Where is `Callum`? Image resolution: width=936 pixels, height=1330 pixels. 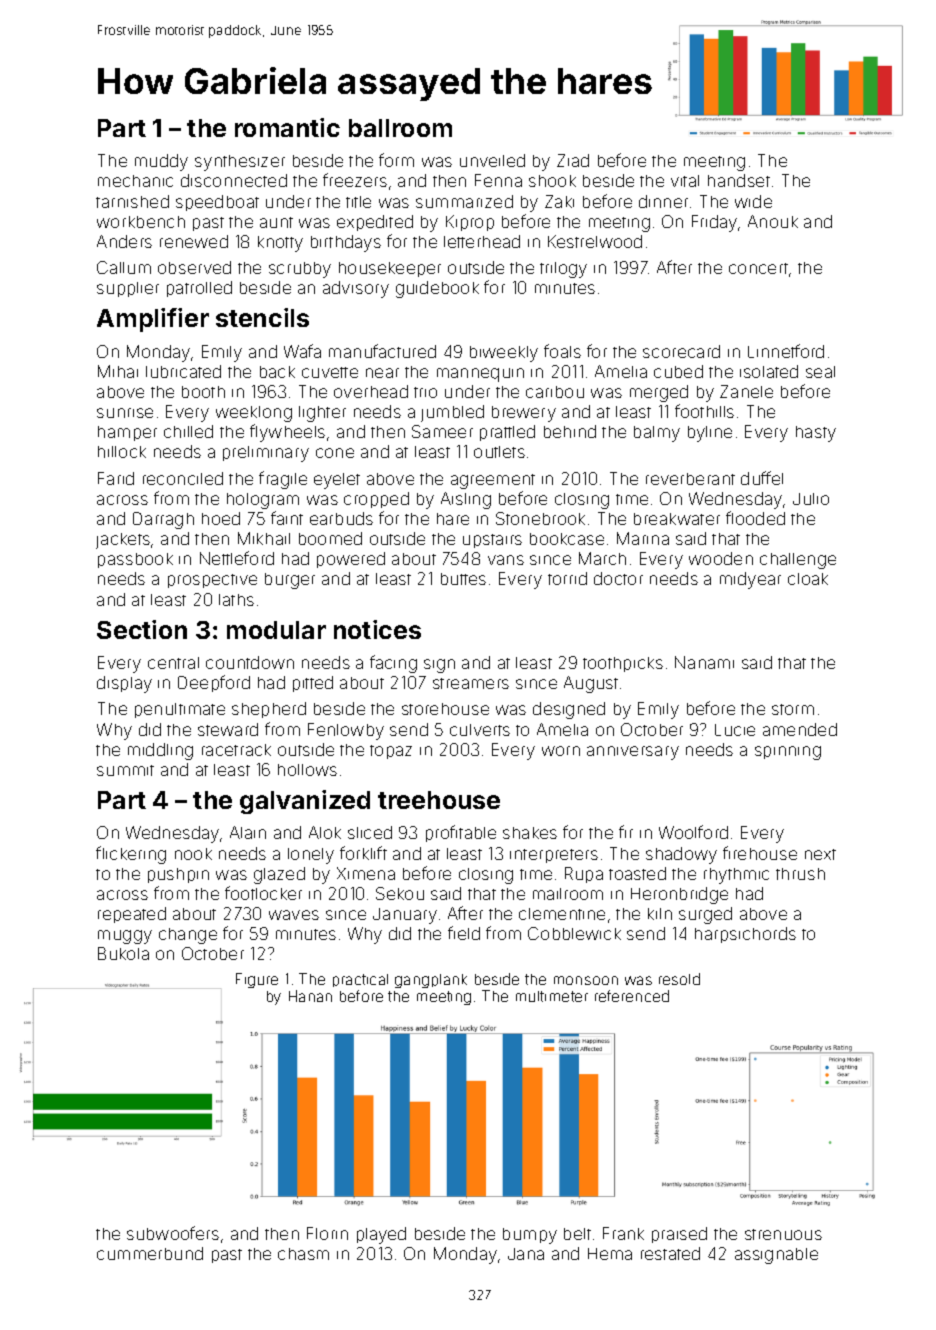
Callum is located at coordinates (124, 267).
